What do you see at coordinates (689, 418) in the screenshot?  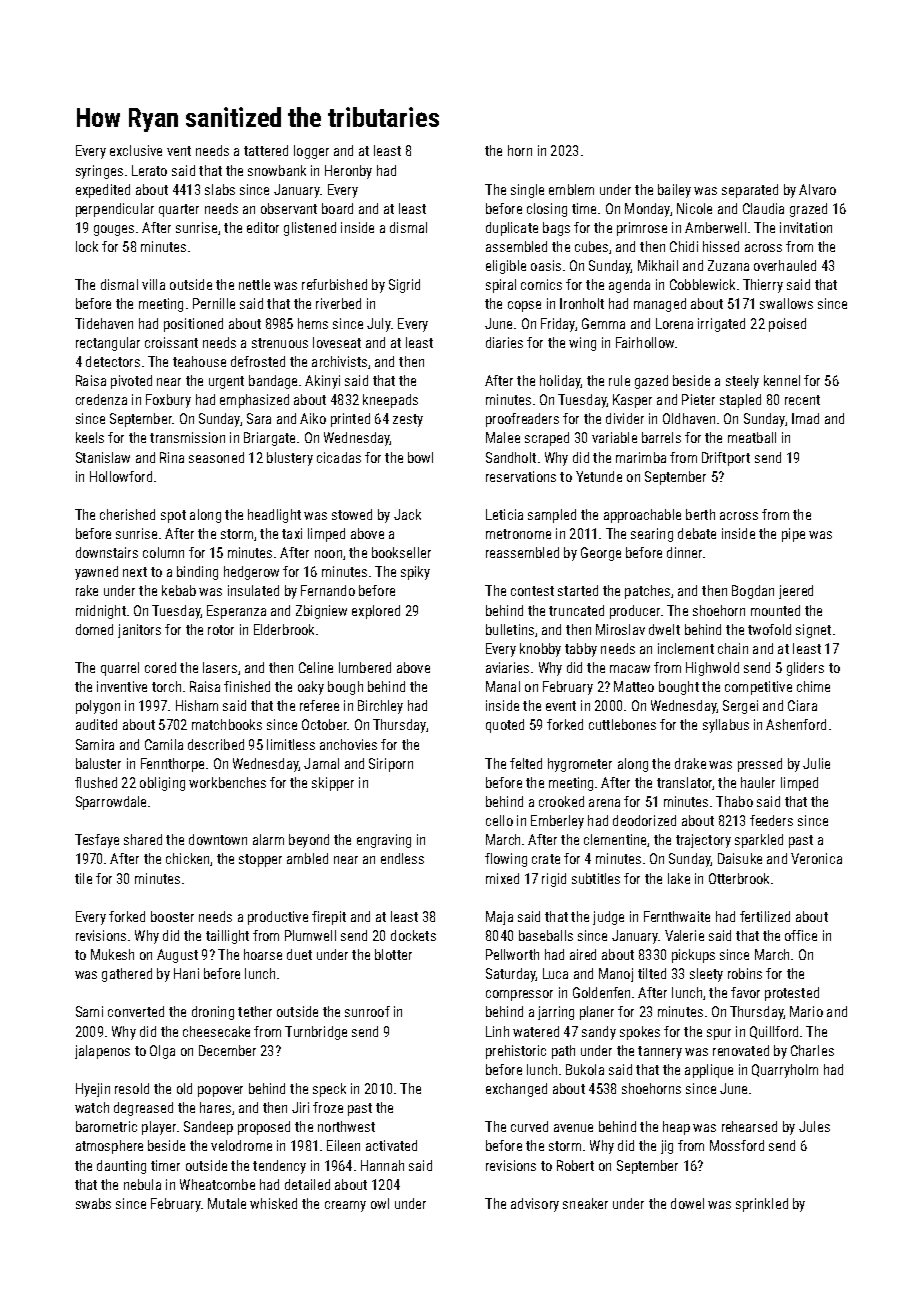 I see `Oldhaven` at bounding box center [689, 418].
